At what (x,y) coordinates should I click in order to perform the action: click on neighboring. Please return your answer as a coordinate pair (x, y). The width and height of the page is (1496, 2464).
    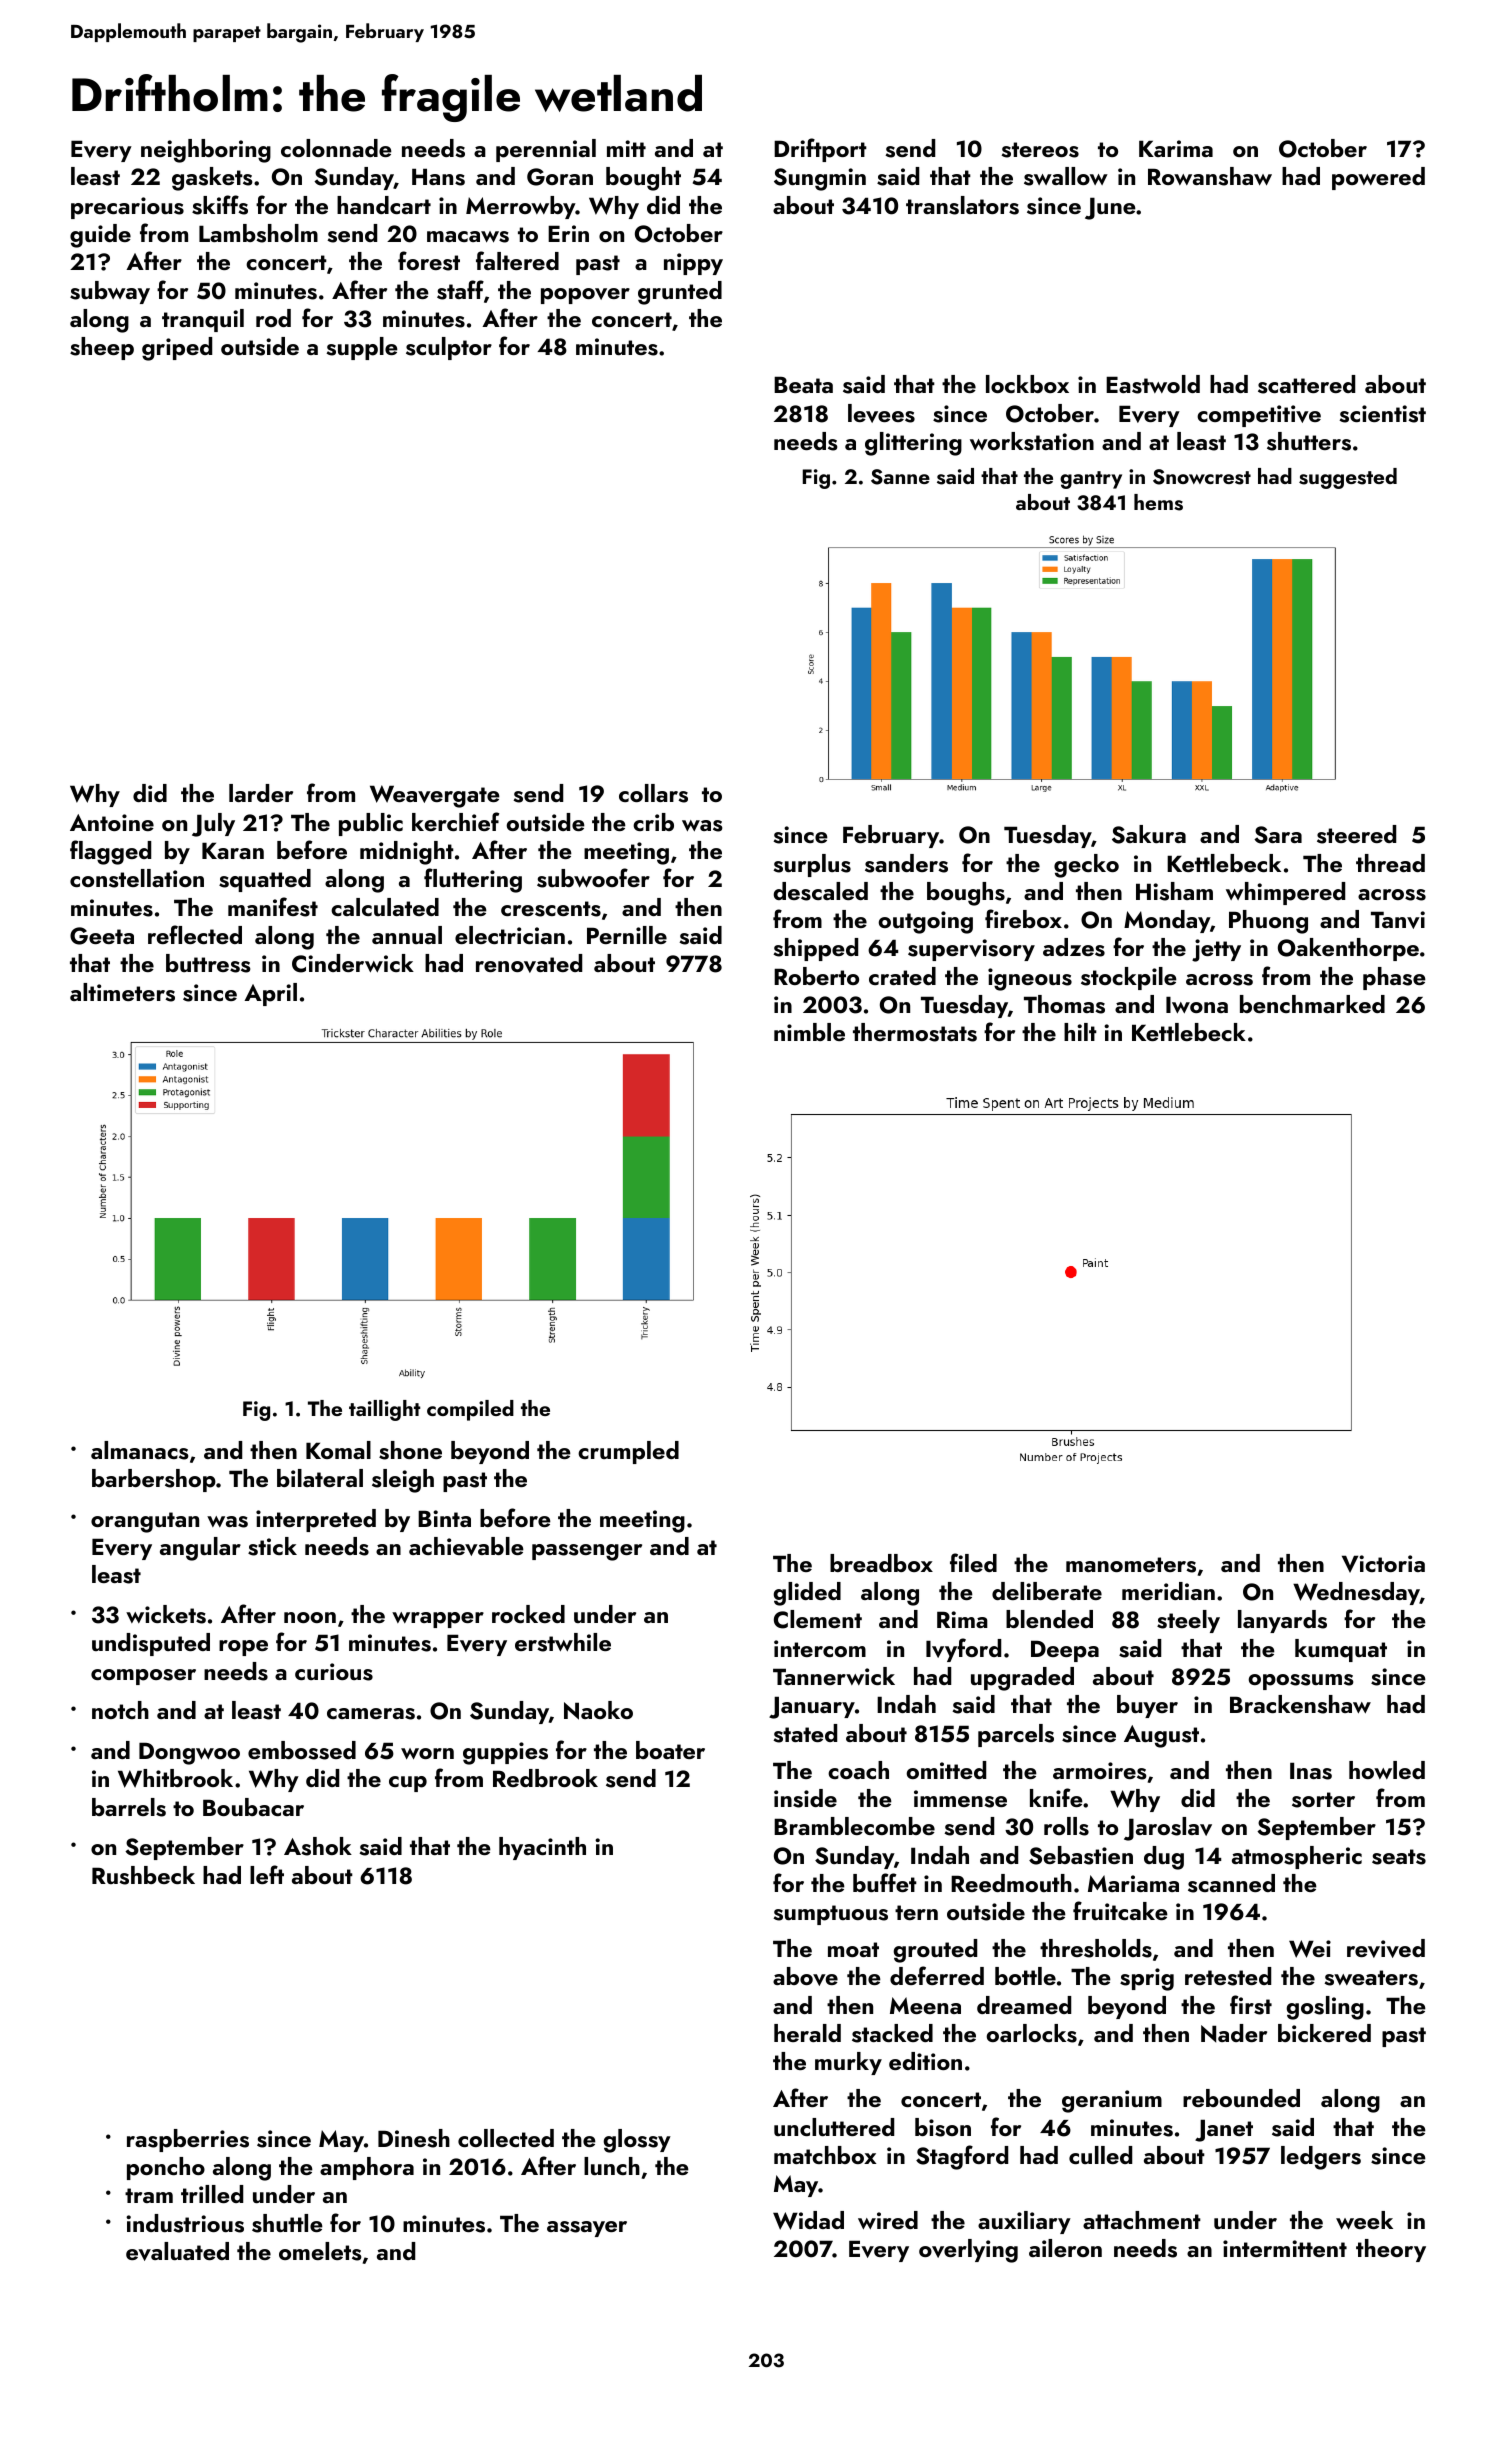
    Looking at the image, I should click on (206, 151).
